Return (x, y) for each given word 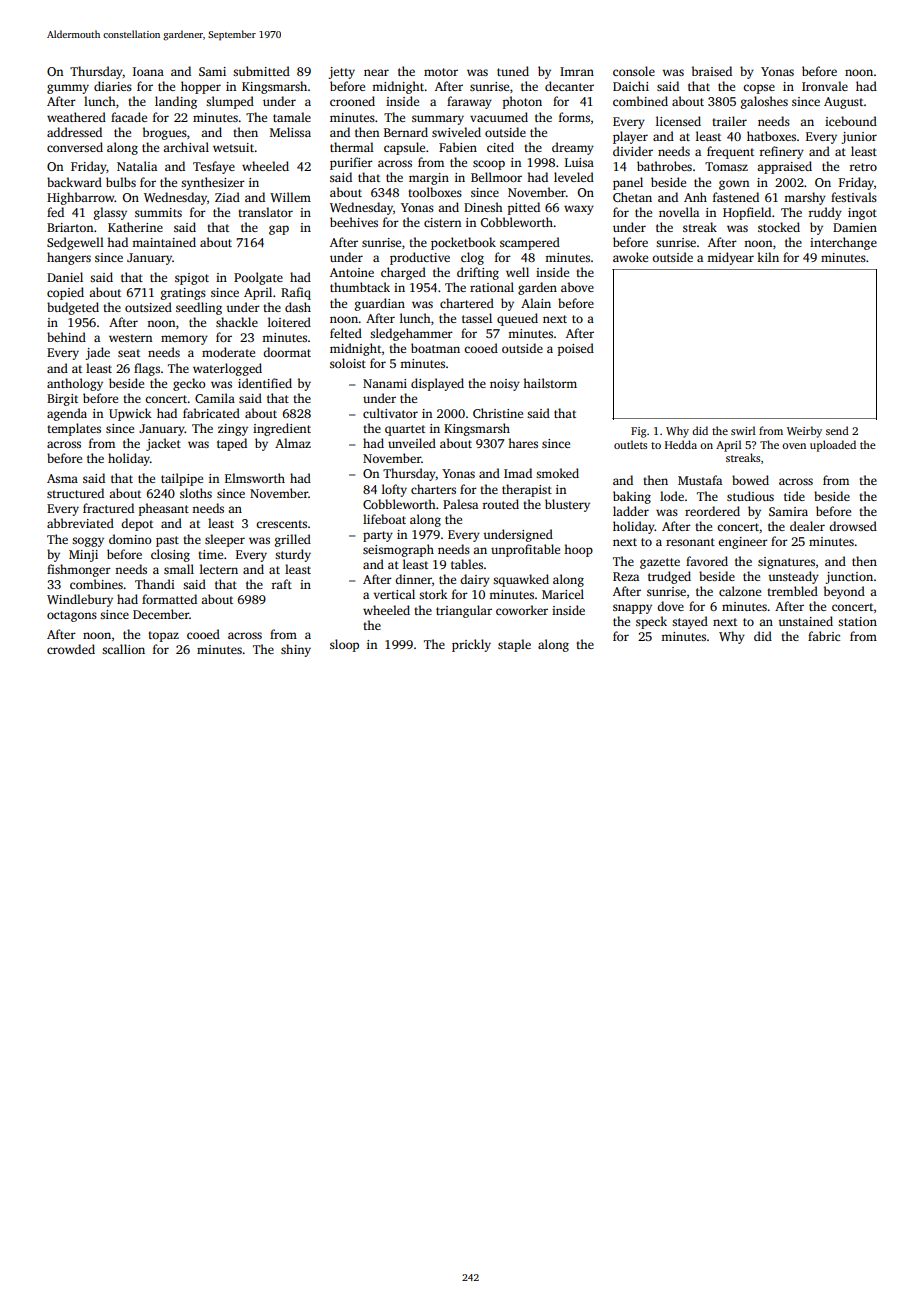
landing (176, 102)
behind (66, 337)
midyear (730, 258)
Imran (577, 71)
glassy (110, 213)
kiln (768, 257)
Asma (62, 478)
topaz (163, 636)
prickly (471, 645)
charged (403, 273)
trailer (729, 121)
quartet (405, 430)
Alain (536, 303)
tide (794, 496)
